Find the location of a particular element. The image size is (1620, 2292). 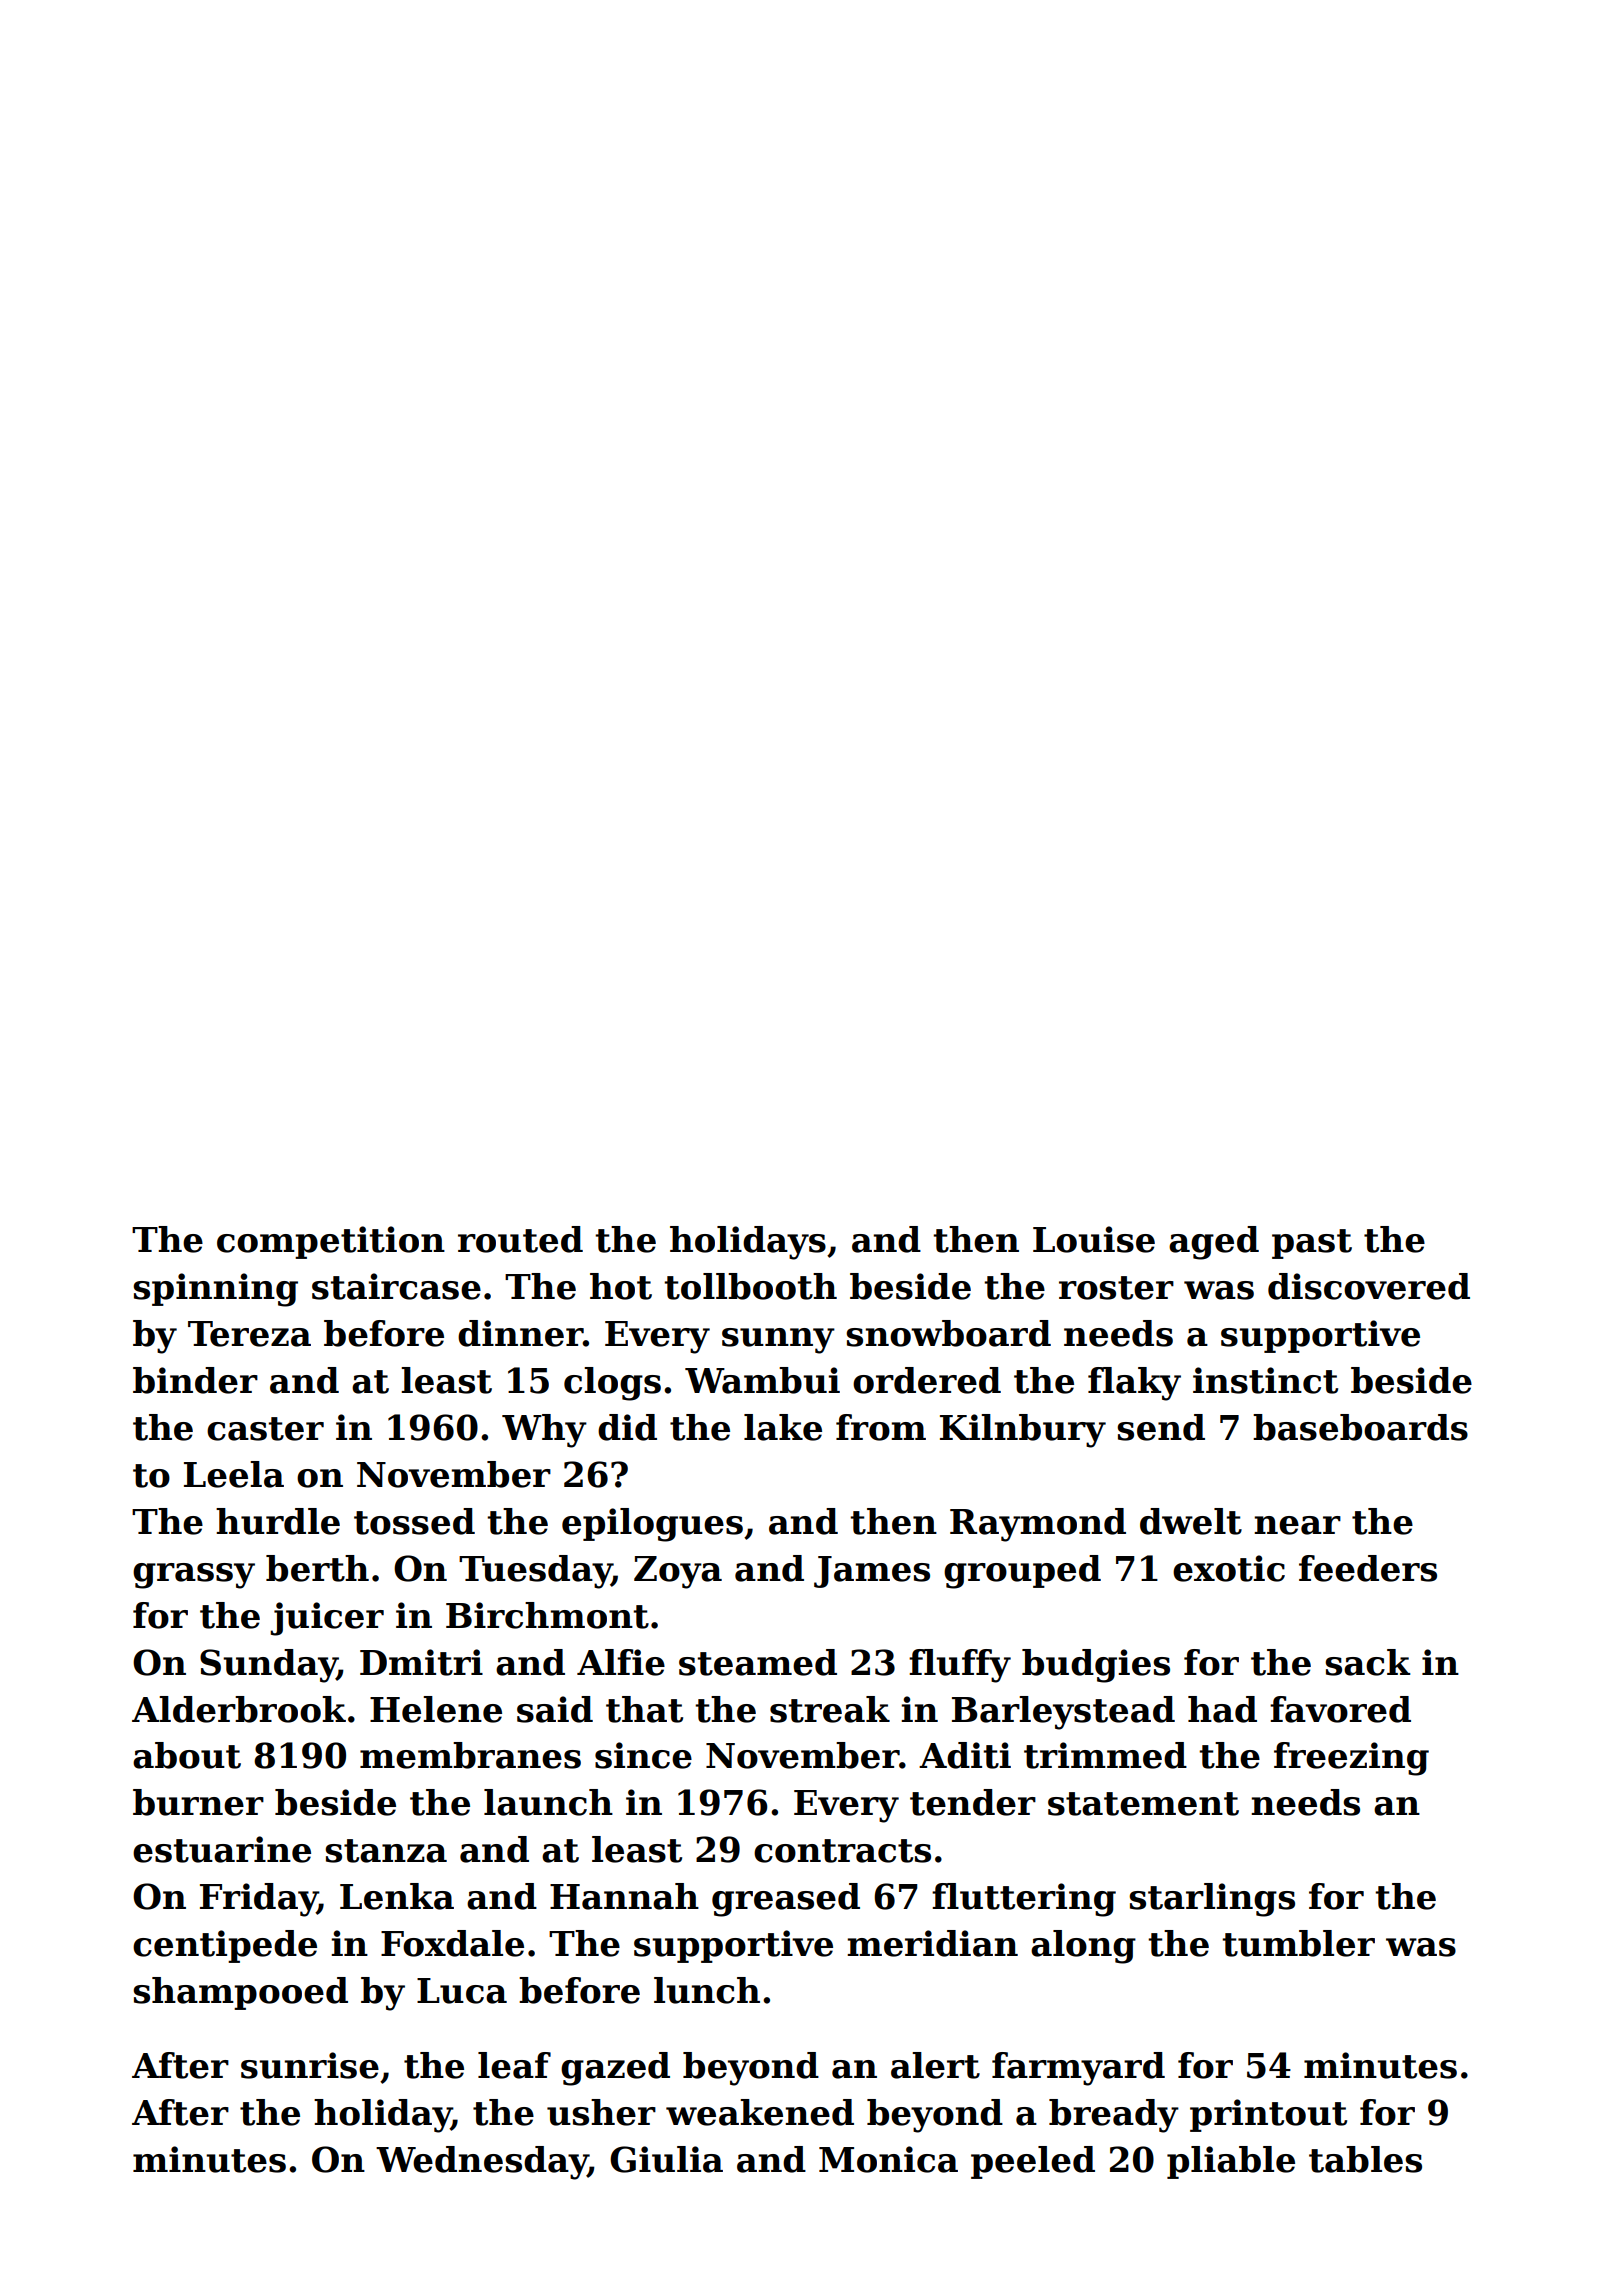

berth is located at coordinates (317, 1568).
